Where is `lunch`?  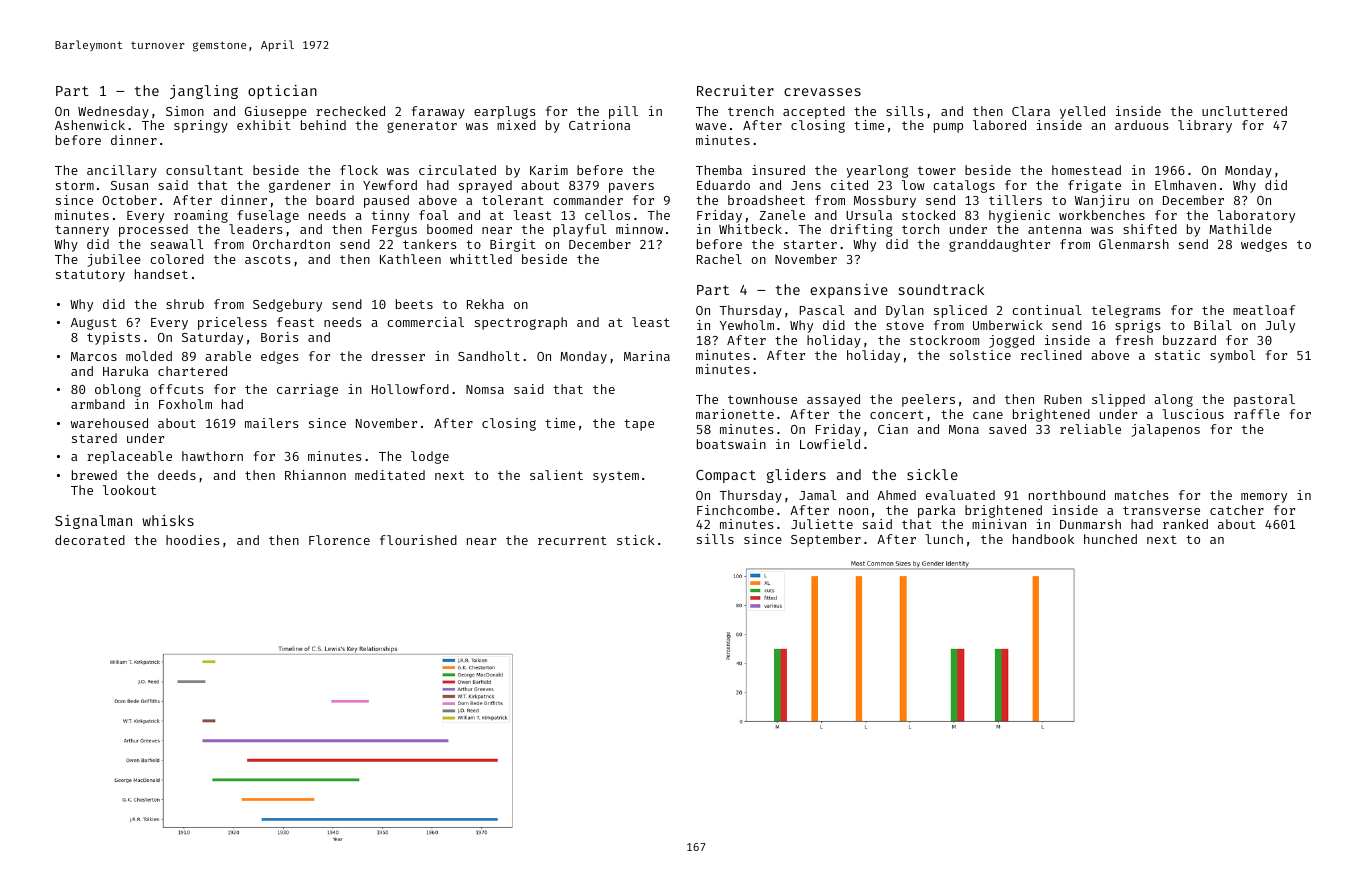 lunch is located at coordinates (944, 539).
